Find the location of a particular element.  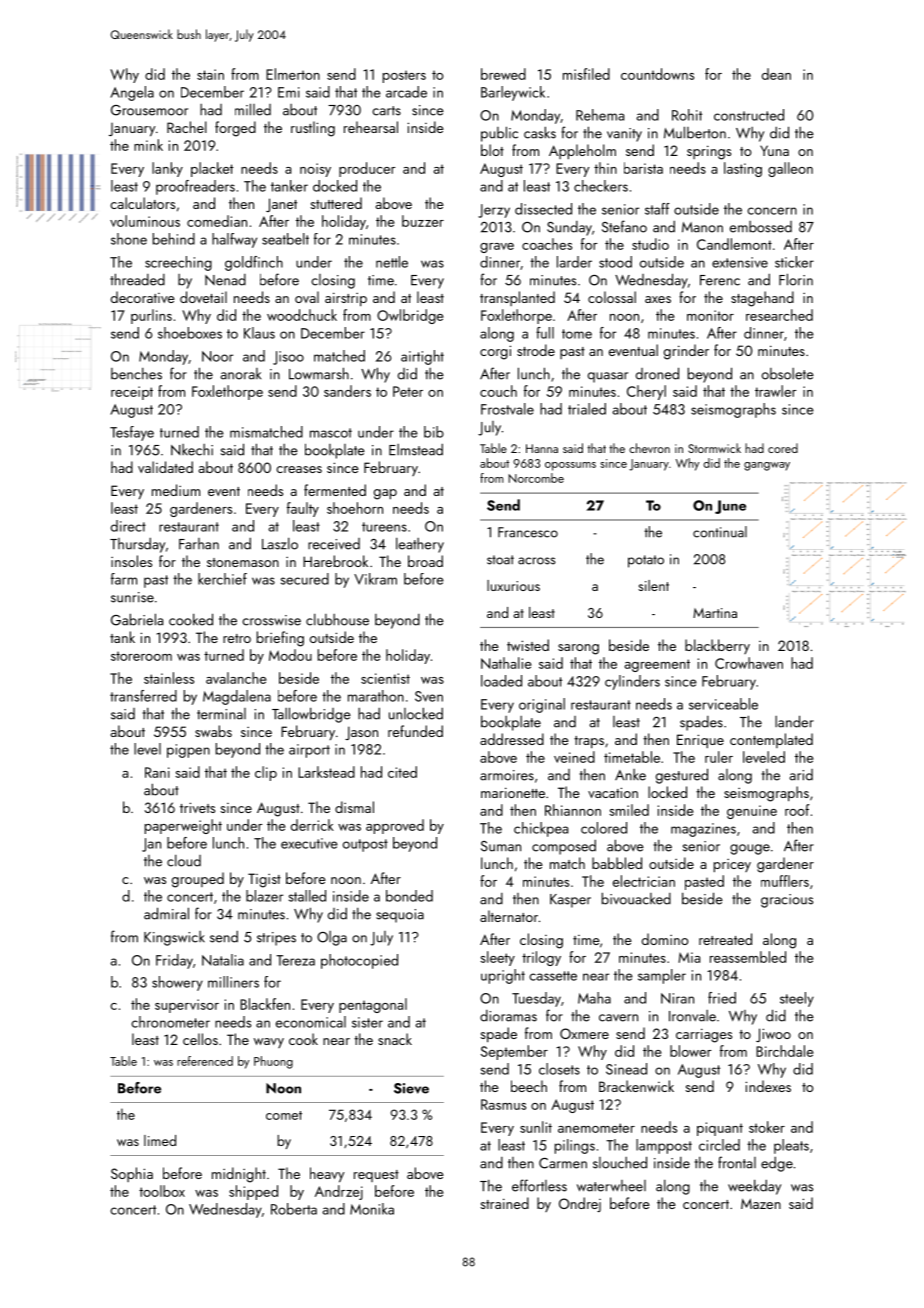

behind is located at coordinates (174, 239).
